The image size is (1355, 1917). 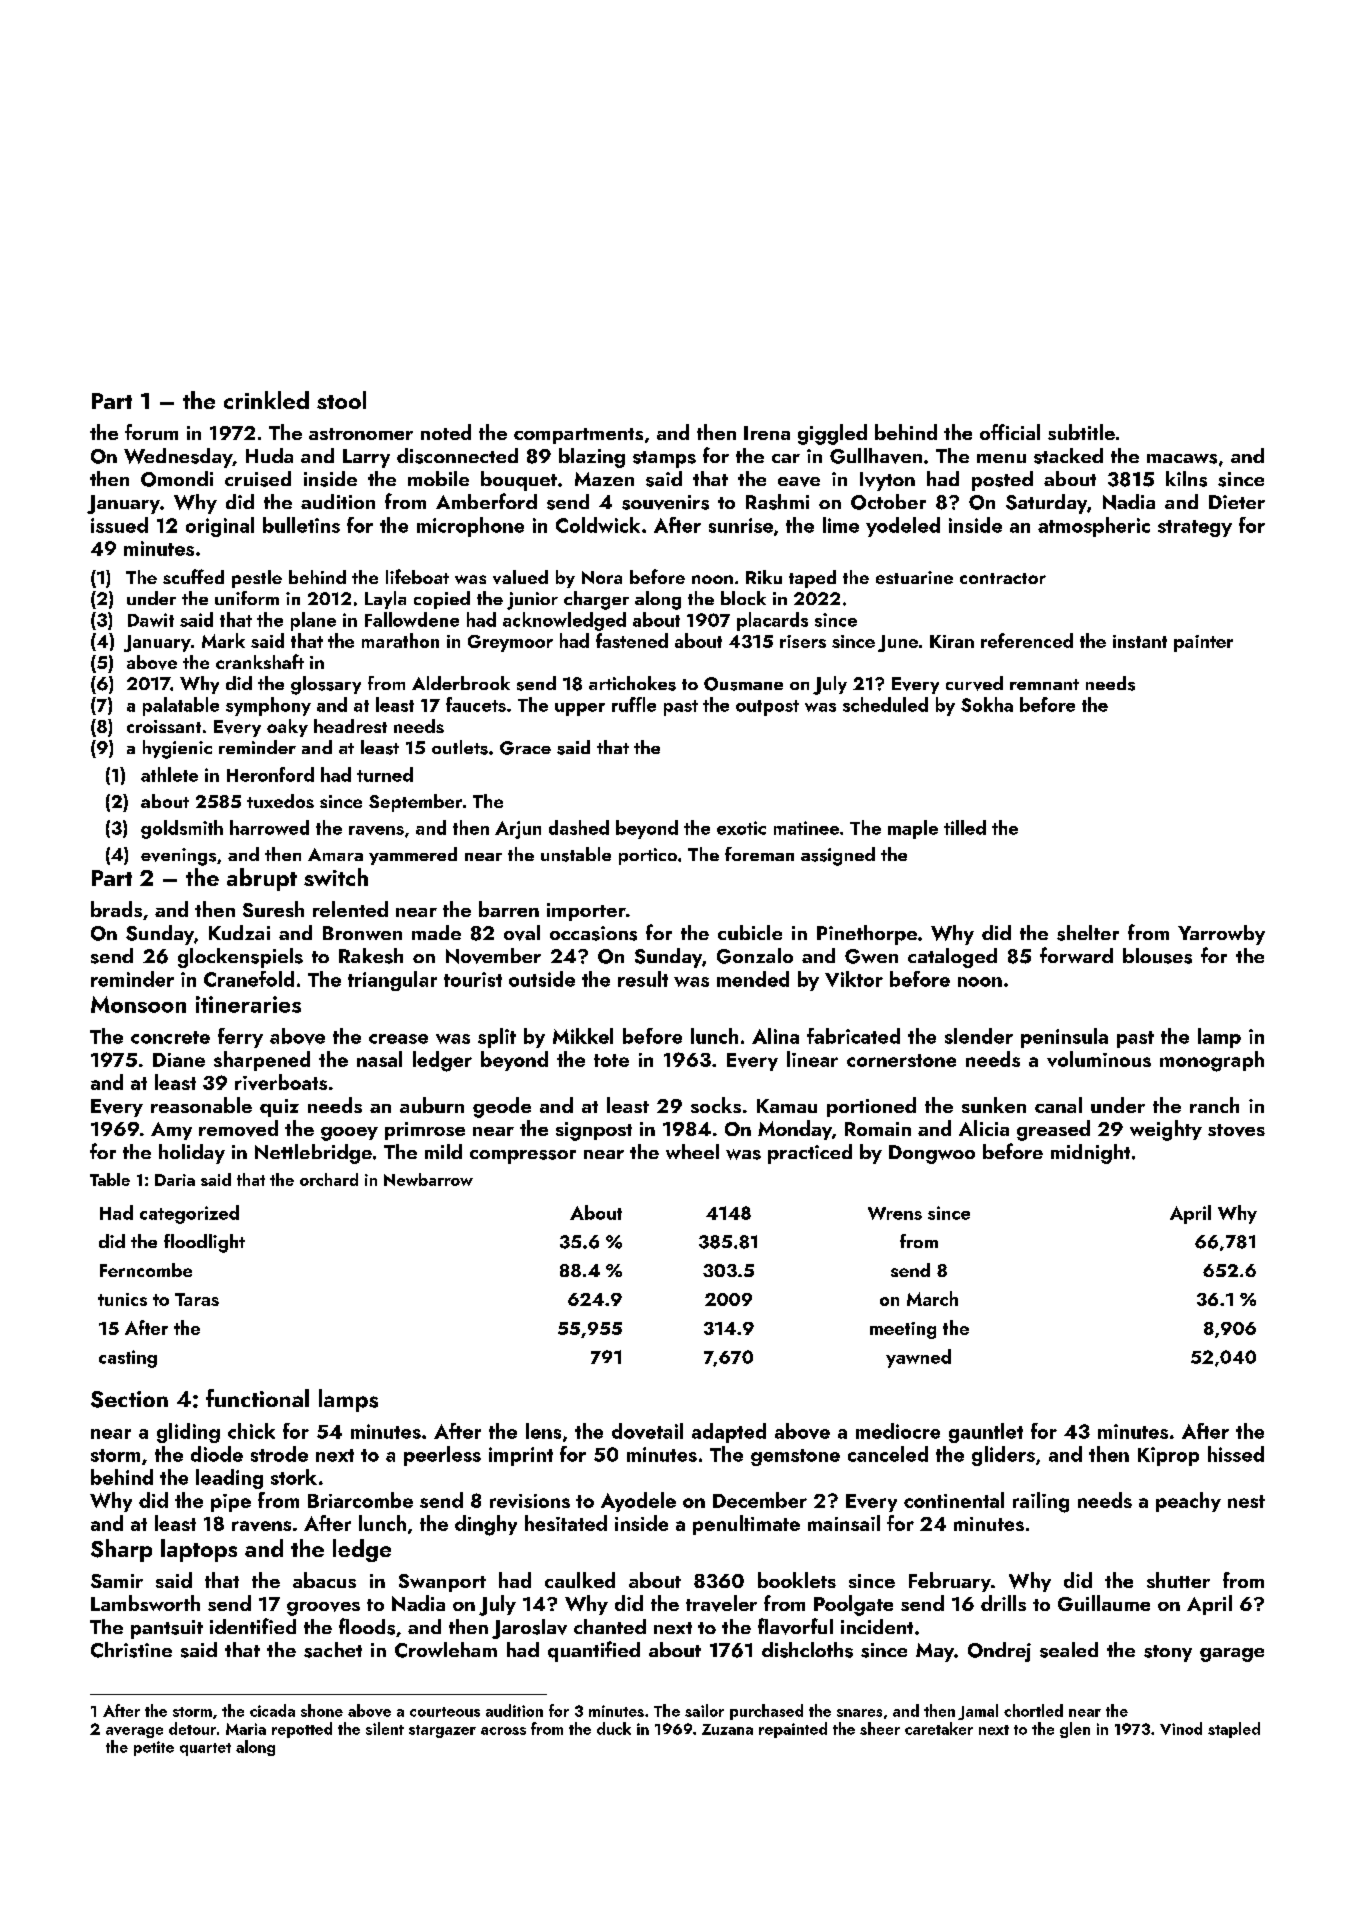 What do you see at coordinates (1104, 1603) in the screenshot?
I see `Guillaume` at bounding box center [1104, 1603].
